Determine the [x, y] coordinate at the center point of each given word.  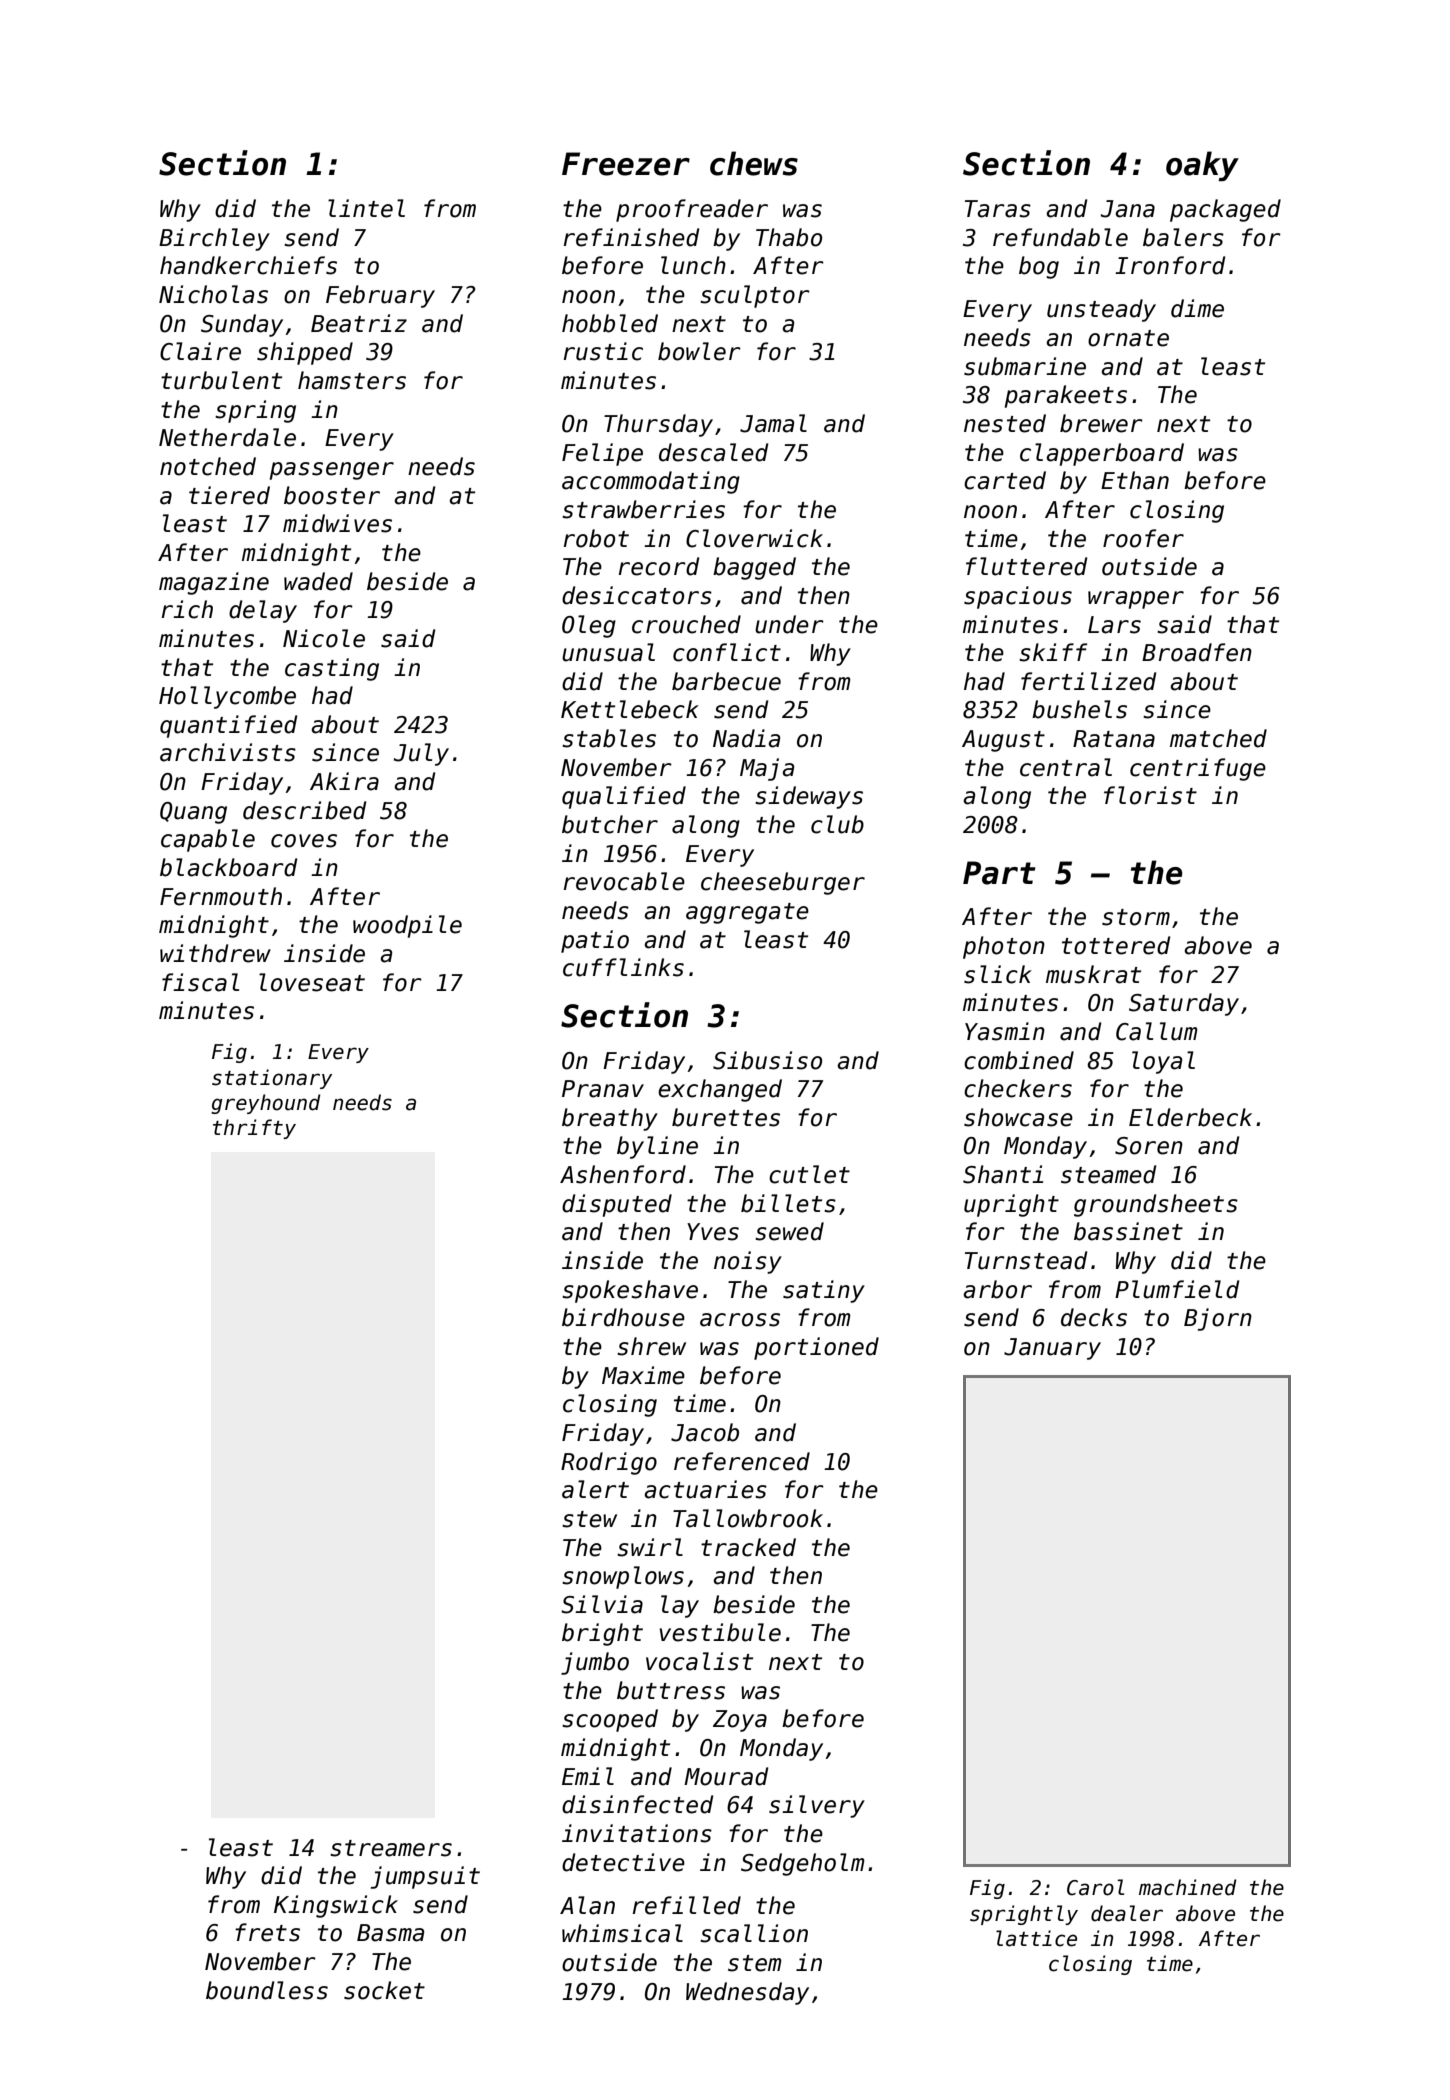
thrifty [254, 1129]
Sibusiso [767, 1060]
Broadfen [1197, 652]
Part [999, 873]
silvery [817, 1806]
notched [208, 466]
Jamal [773, 423]
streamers [391, 1848]
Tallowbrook [748, 1518]
